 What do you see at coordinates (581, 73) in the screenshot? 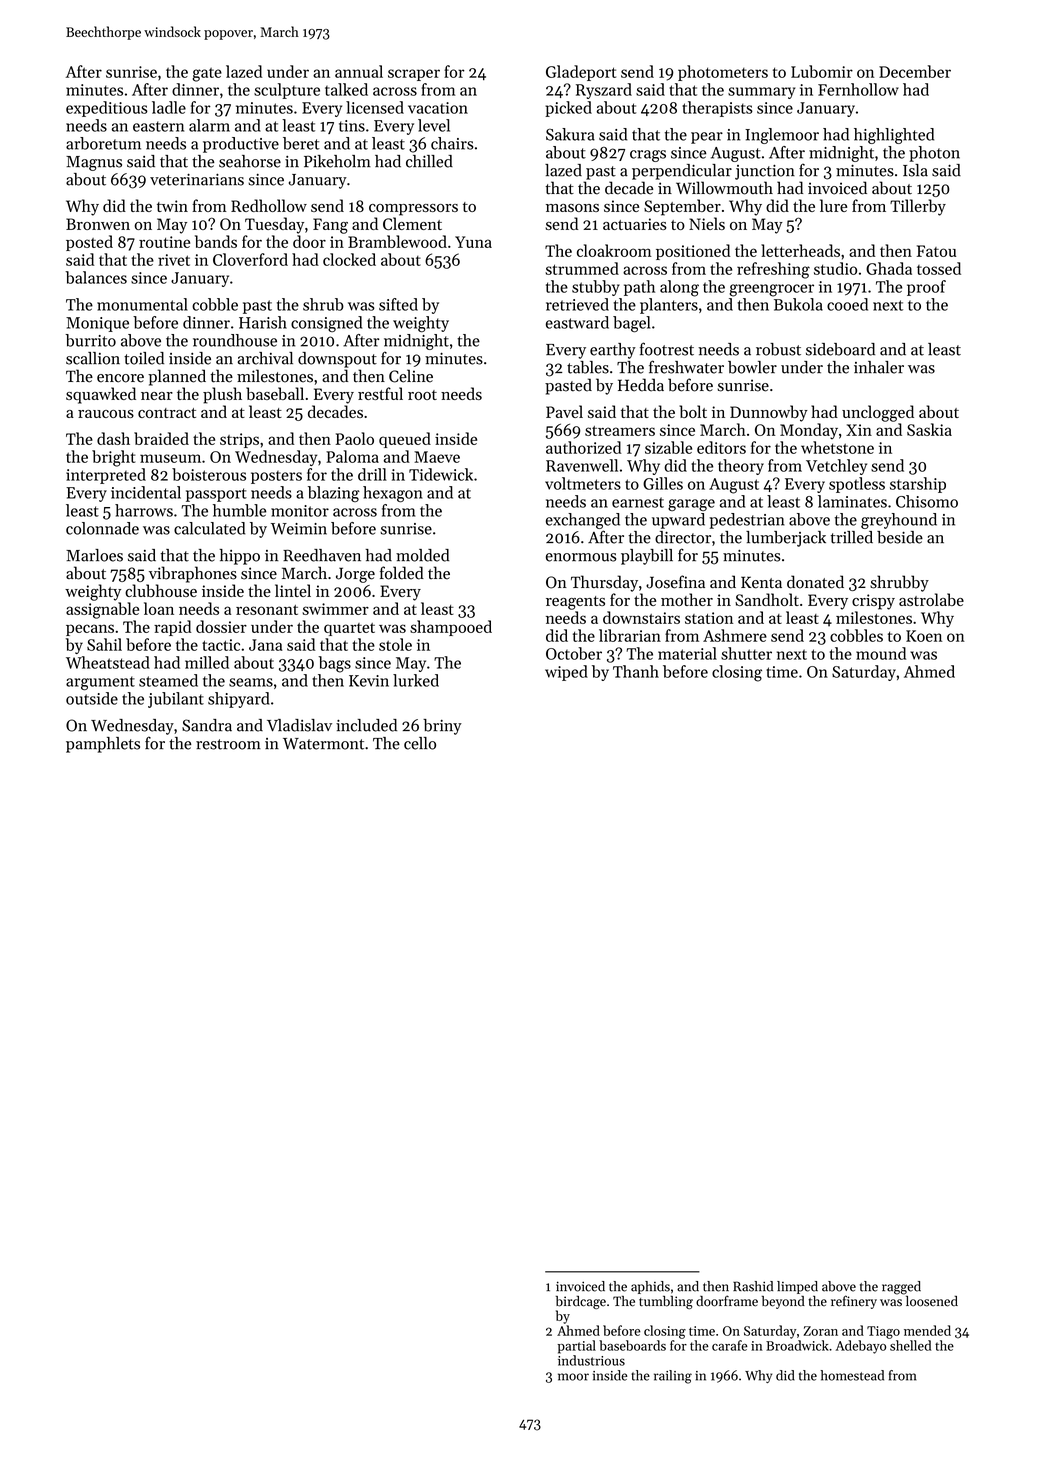
I see `Gladeport` at bounding box center [581, 73].
